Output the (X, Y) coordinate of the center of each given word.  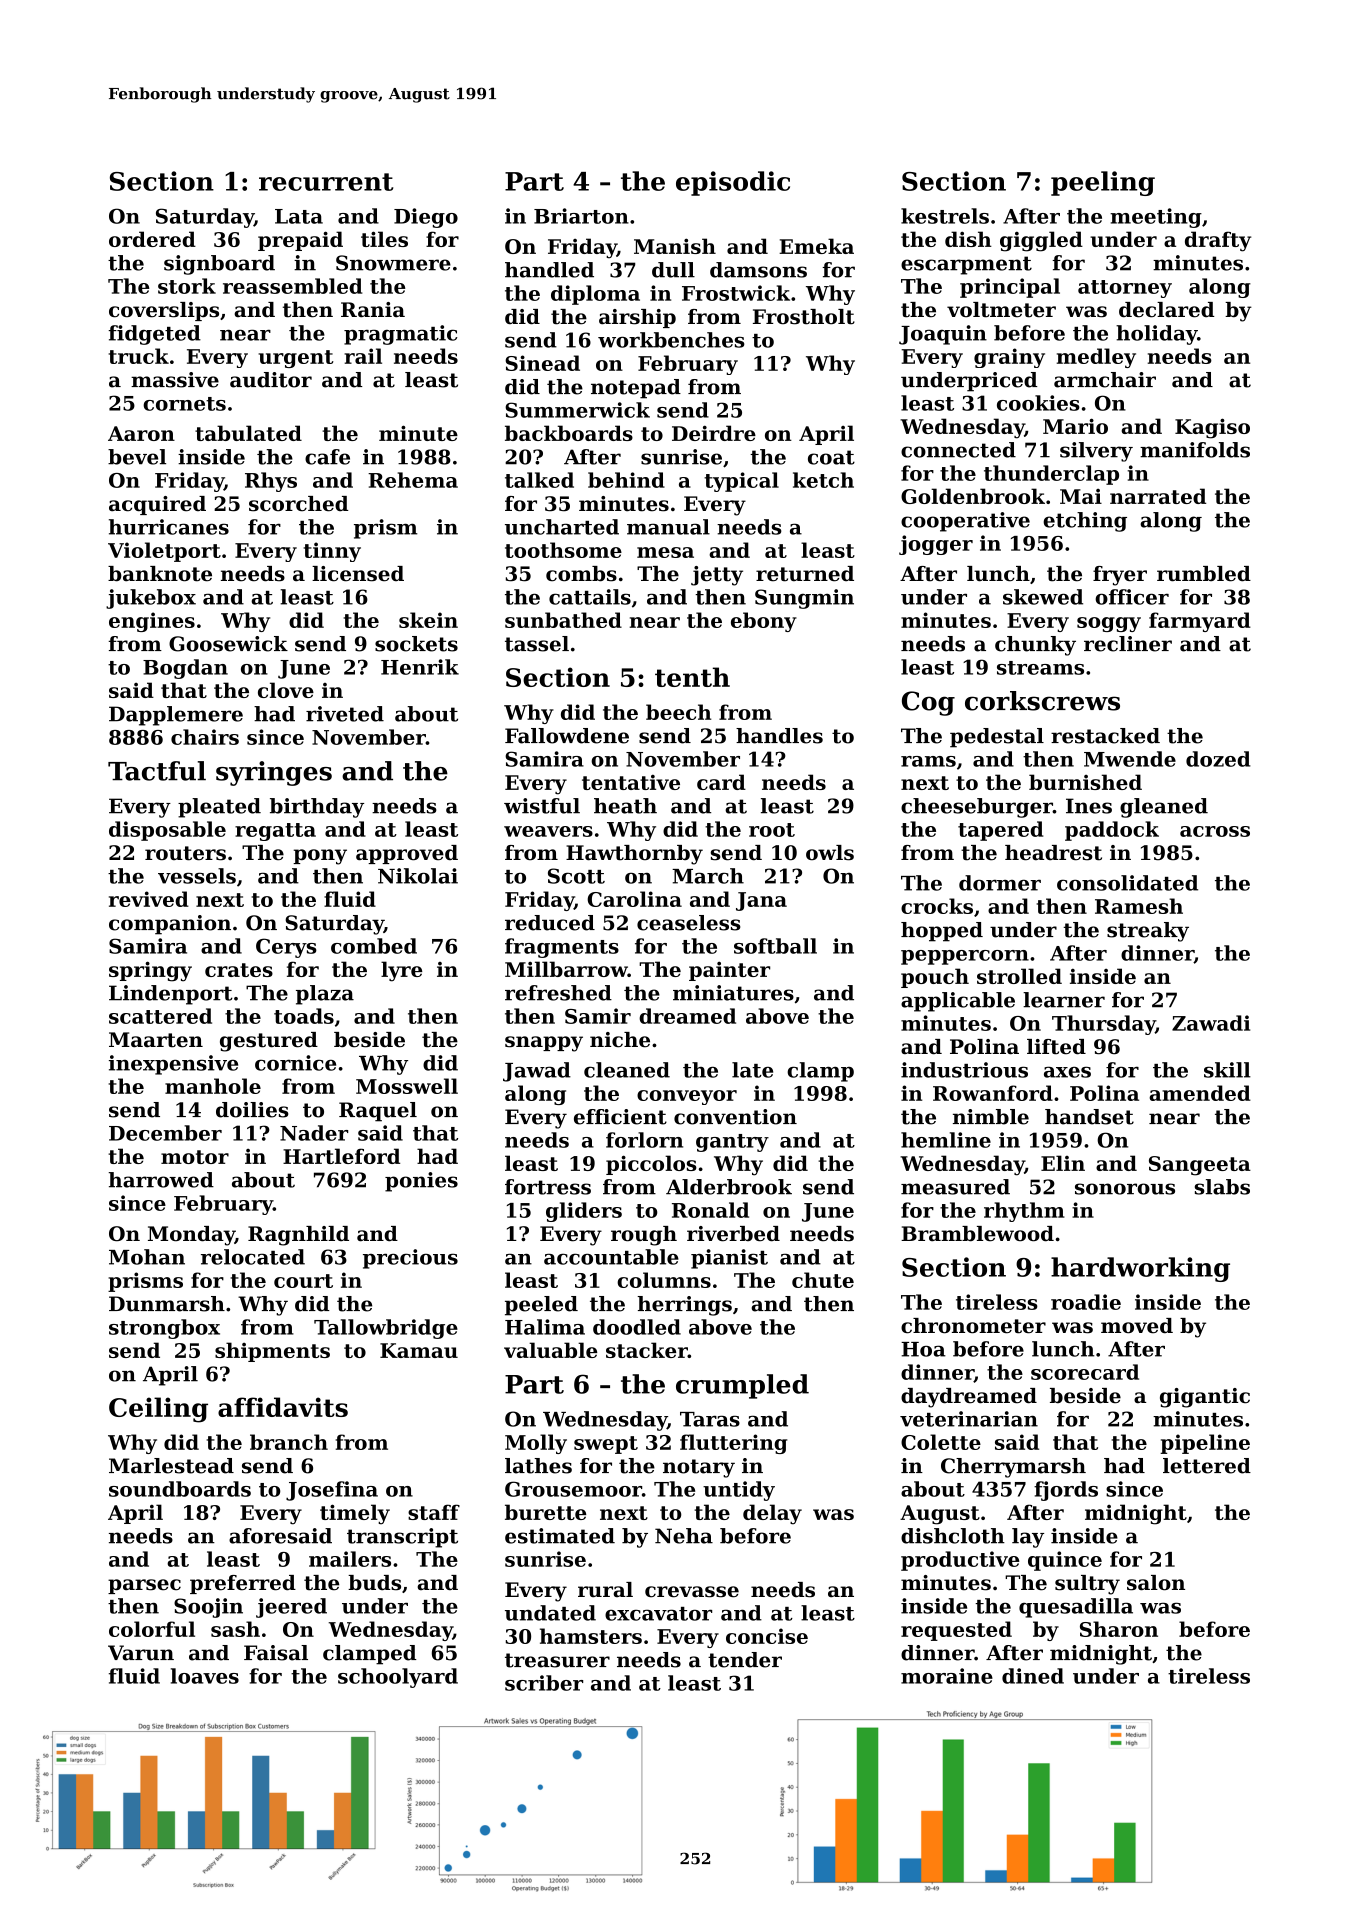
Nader (314, 1133)
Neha (684, 1536)
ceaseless (689, 923)
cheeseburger (977, 808)
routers (185, 853)
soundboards (180, 1489)
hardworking (1140, 1269)
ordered (152, 239)
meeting (1156, 218)
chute (823, 1280)
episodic (733, 183)
